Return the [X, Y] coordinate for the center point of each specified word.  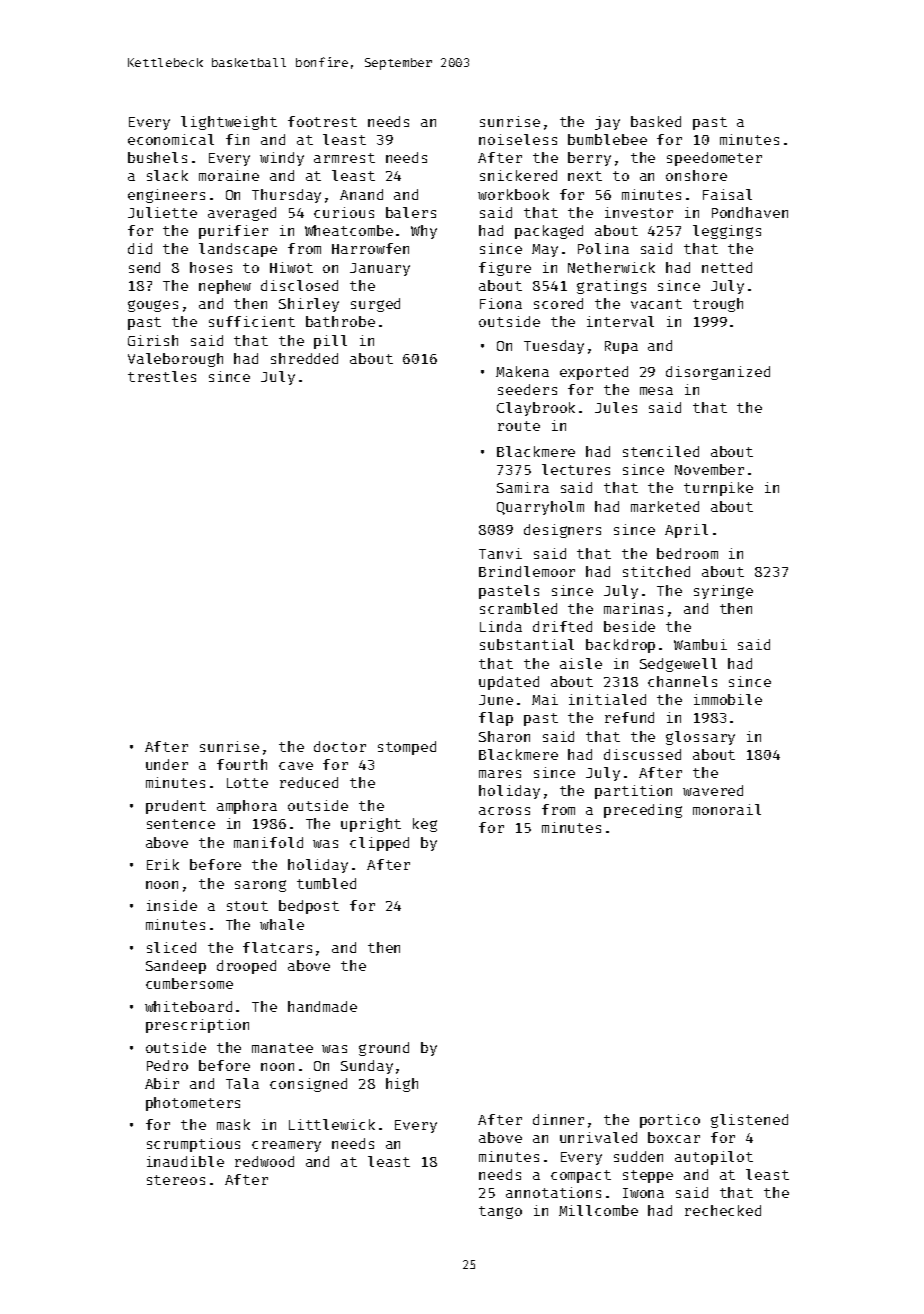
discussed [642, 754]
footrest [322, 121]
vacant [656, 304]
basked [656, 121]
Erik [163, 864]
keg [425, 825]
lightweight [229, 123]
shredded [304, 358]
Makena [522, 371]
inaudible [185, 1161]
